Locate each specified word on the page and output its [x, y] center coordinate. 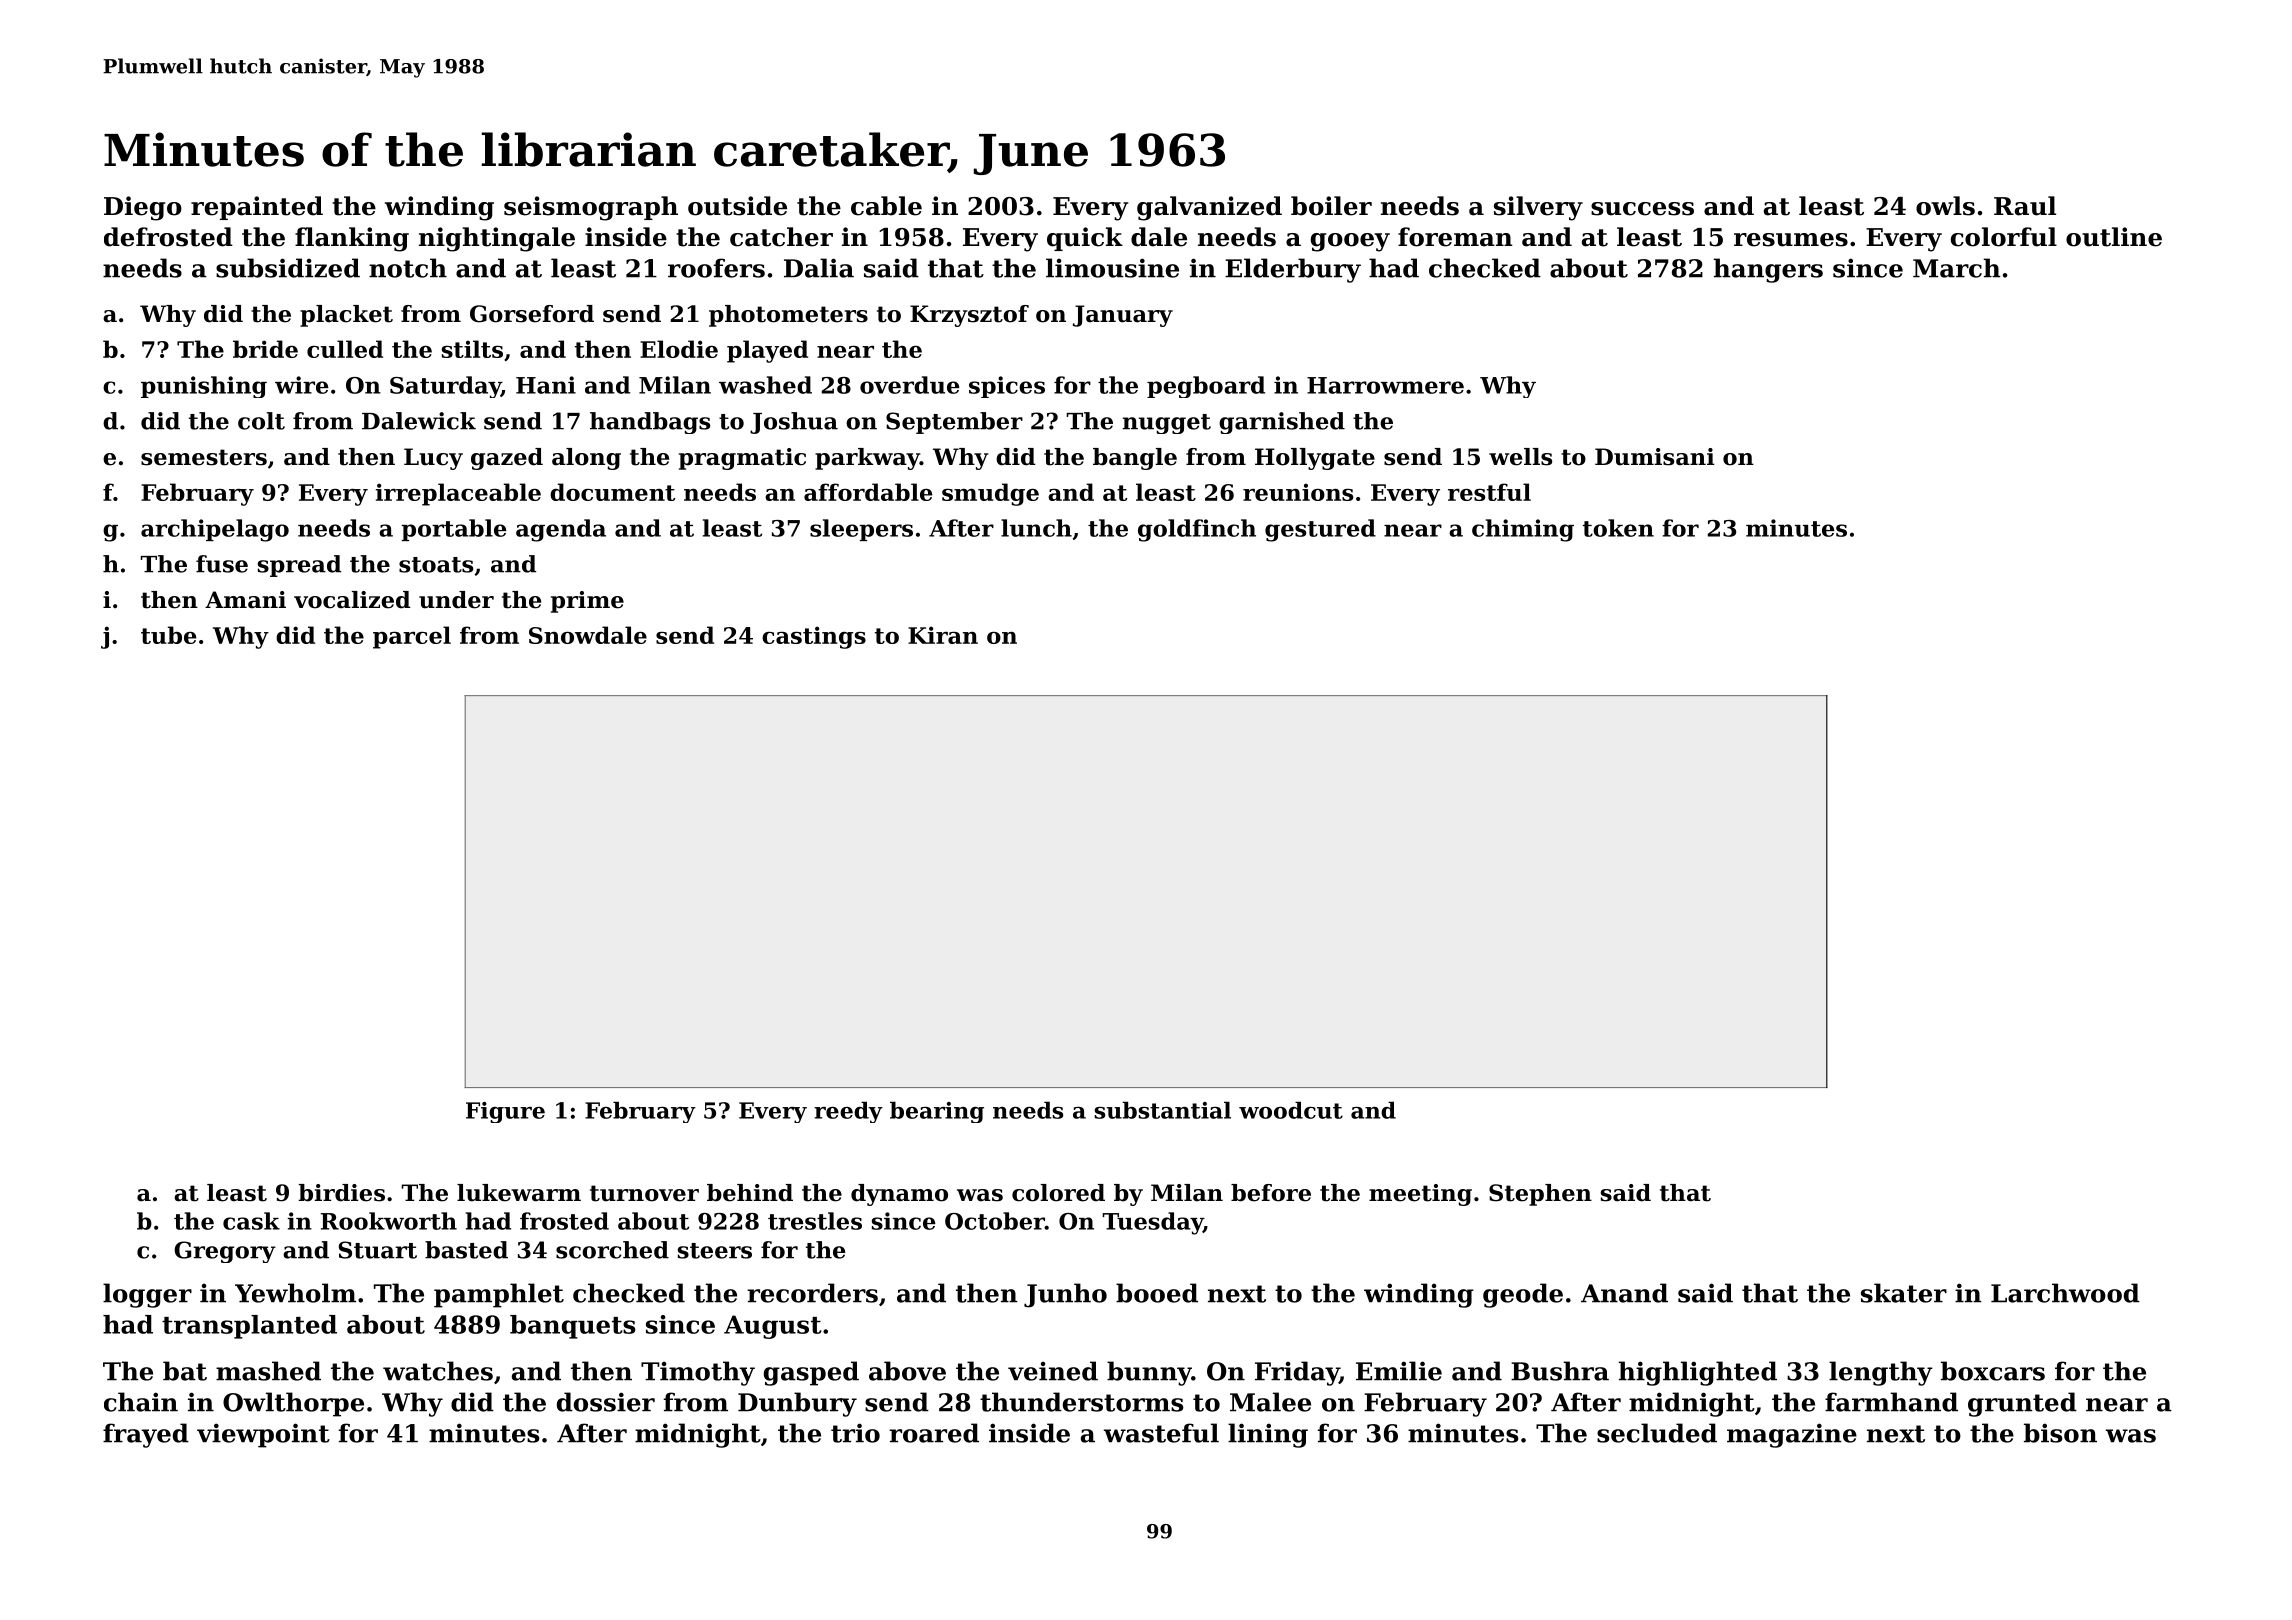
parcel [412, 637]
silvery [1538, 208]
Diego [143, 208]
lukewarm [519, 1193]
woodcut [1291, 1110]
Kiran [943, 635]
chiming [1523, 530]
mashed [268, 1371]
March [1957, 268]
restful [1489, 492]
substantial [1162, 1110]
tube [168, 635]
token [1618, 528]
